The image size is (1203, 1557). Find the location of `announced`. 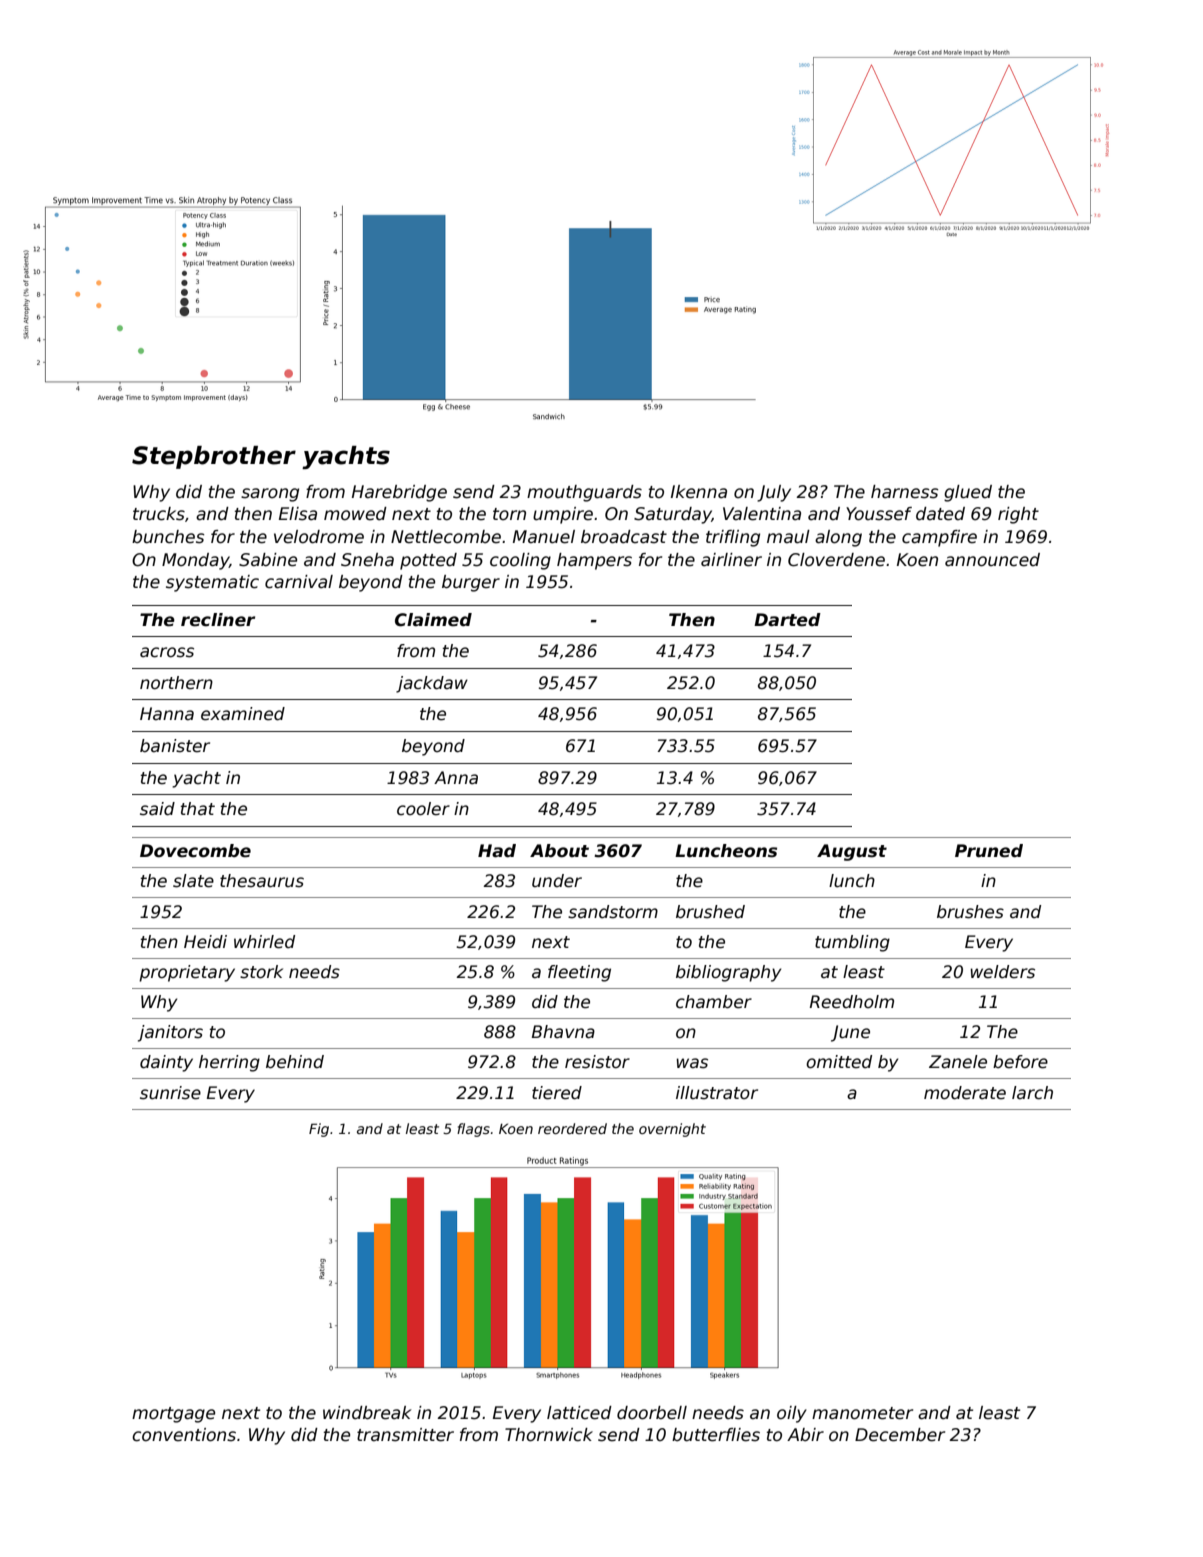

announced is located at coordinates (992, 560).
